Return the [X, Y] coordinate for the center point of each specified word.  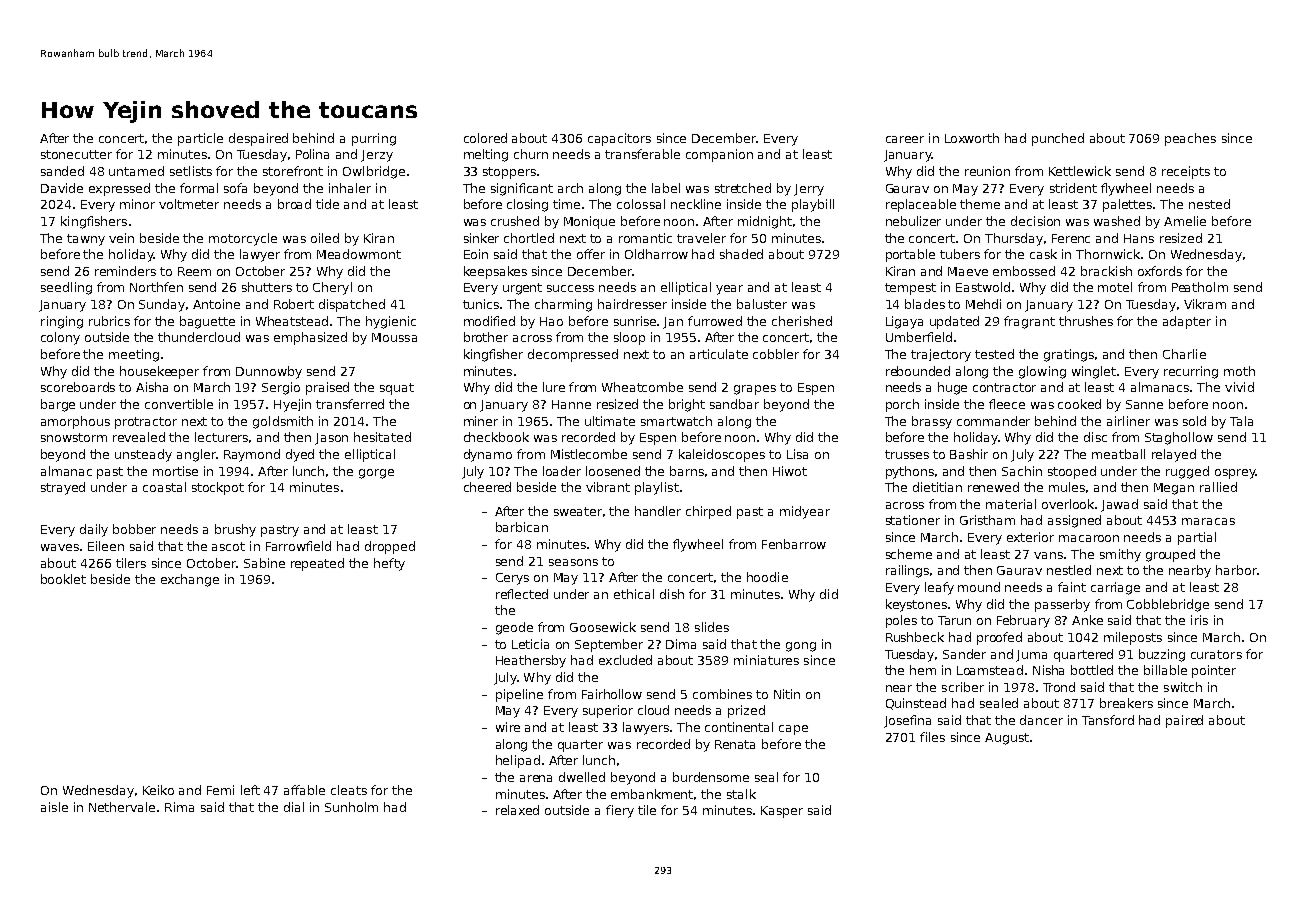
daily [94, 530]
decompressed [573, 355]
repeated [317, 564]
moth [1239, 371]
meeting [134, 355]
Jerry [809, 190]
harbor [1236, 570]
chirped [708, 512]
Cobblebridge [1168, 605]
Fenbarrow [794, 544]
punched [1058, 139]
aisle [54, 807]
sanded [62, 171]
